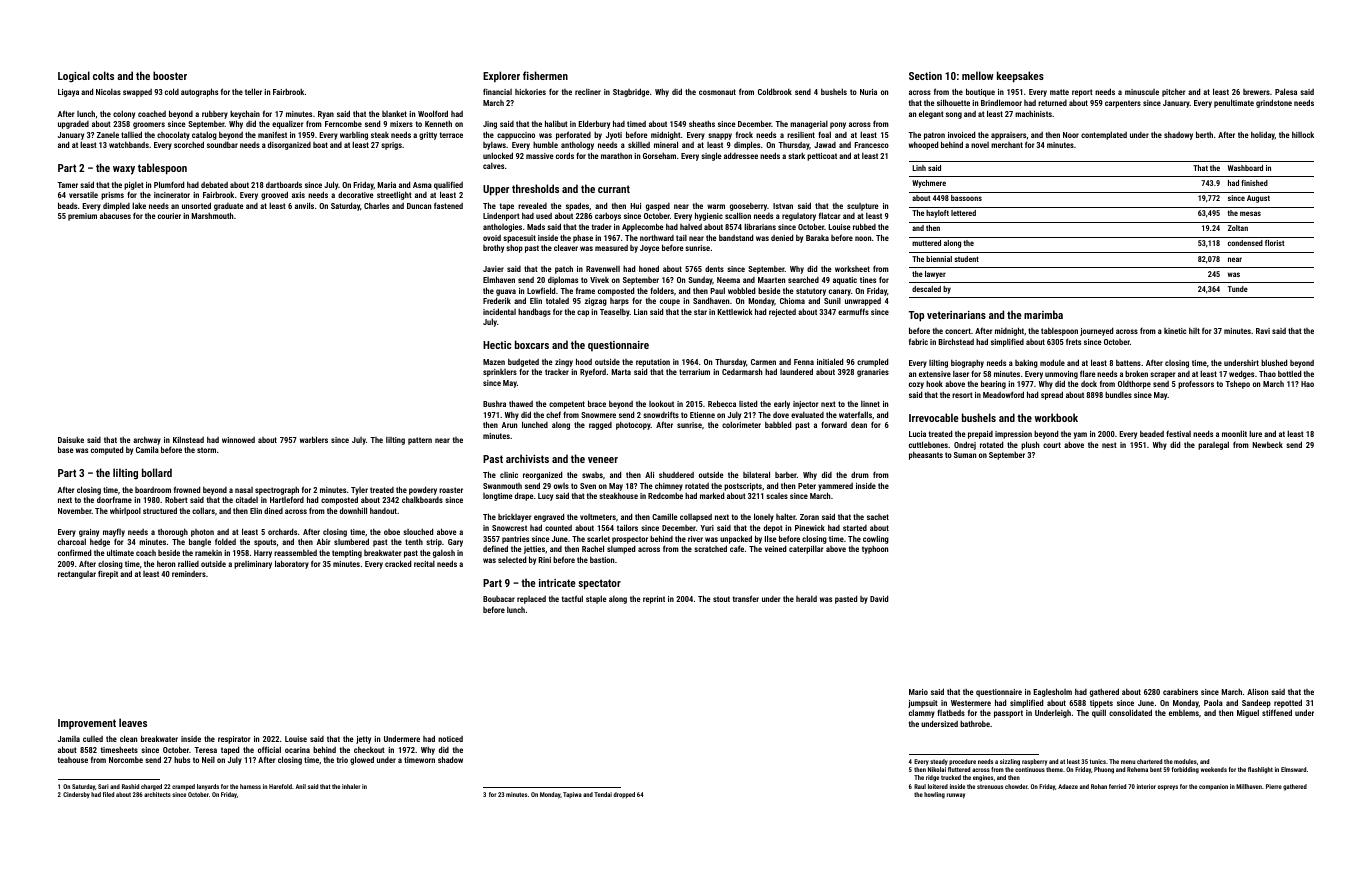 The width and height of the document is (1372, 887). I want to click on reminders, so click(189, 574).
